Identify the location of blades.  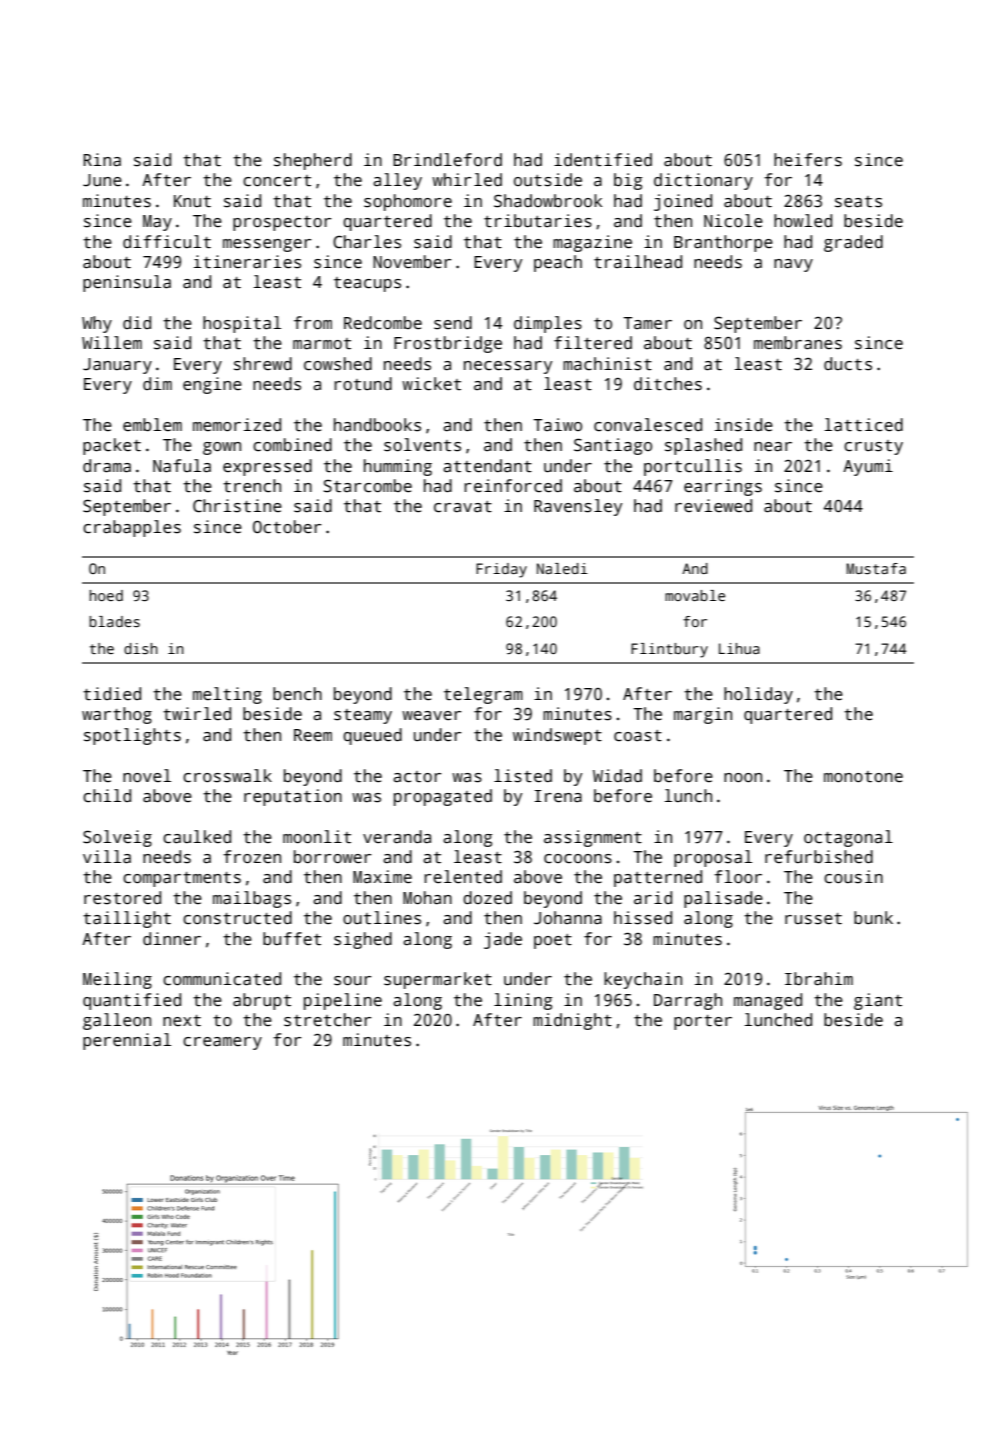
(114, 621).
